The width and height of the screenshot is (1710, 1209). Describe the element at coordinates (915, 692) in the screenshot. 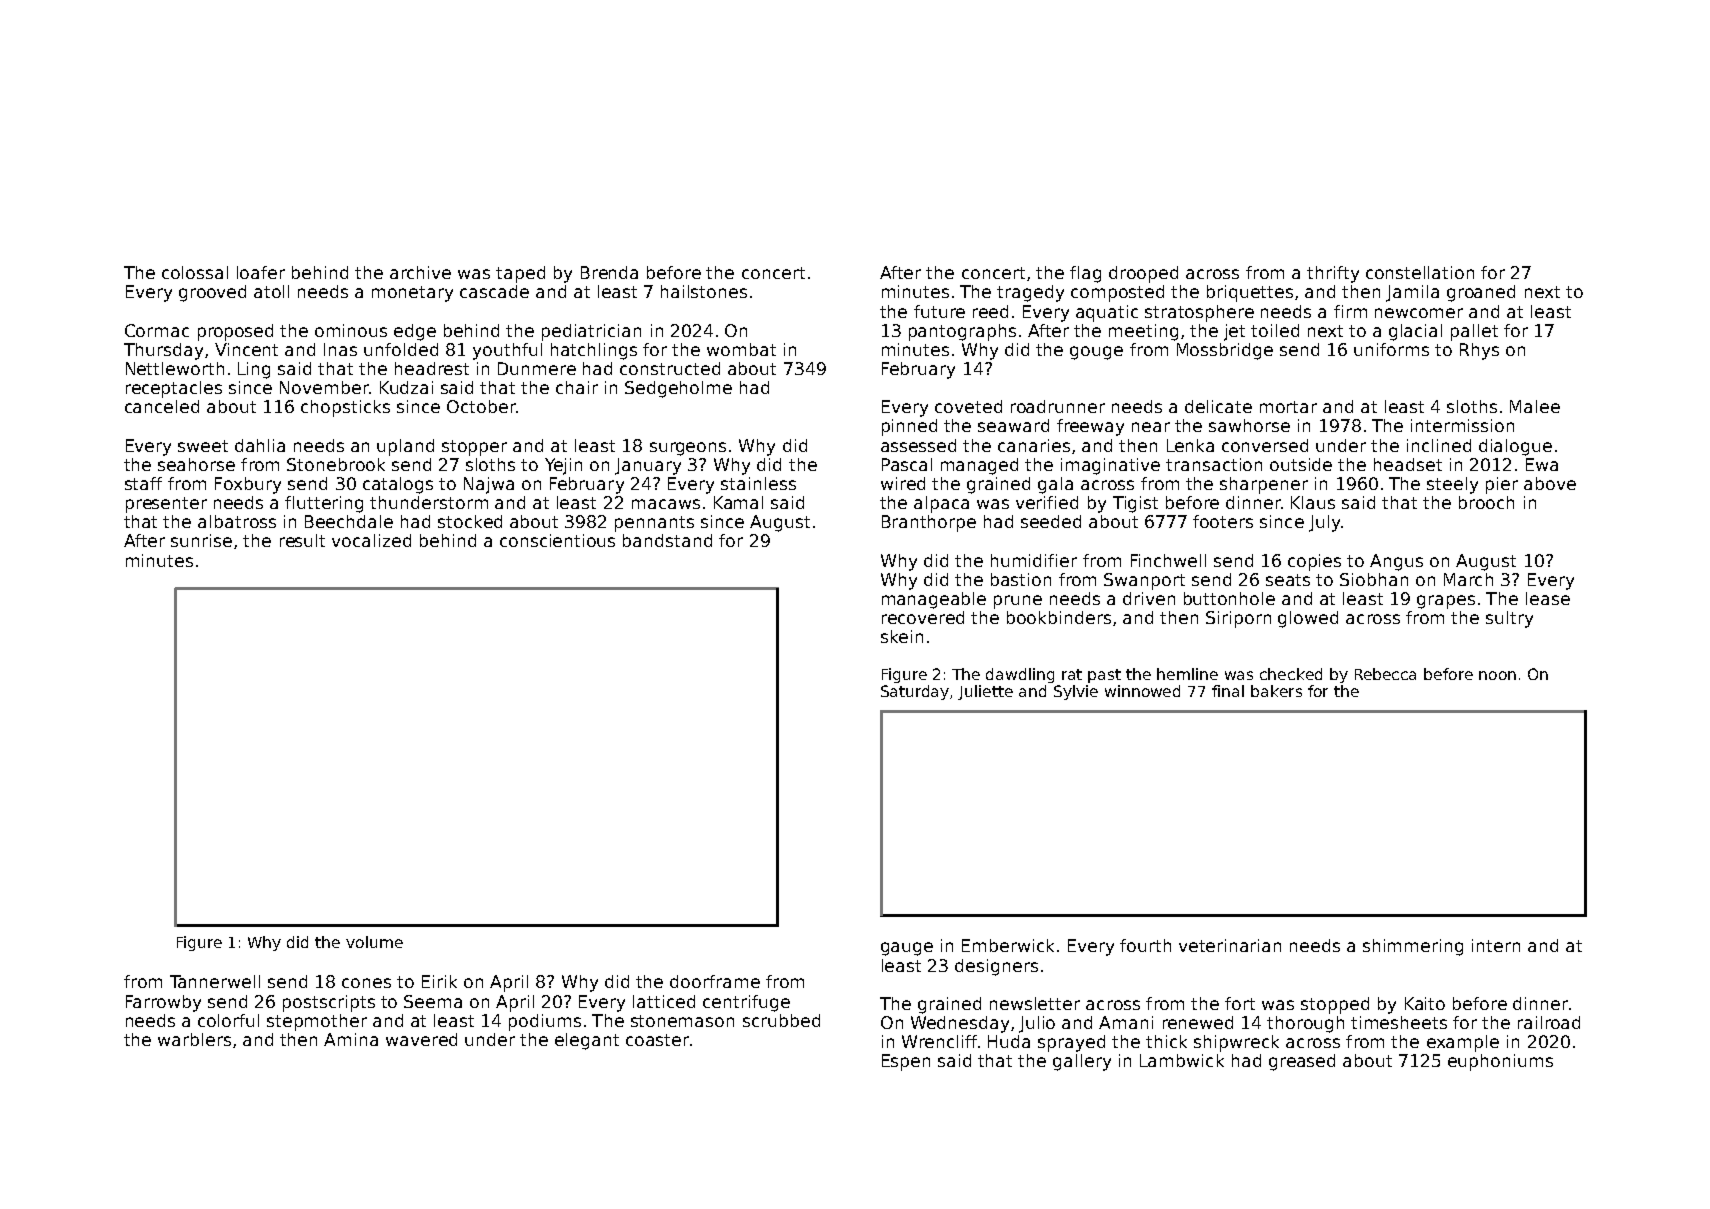

I see `Saturday` at that location.
